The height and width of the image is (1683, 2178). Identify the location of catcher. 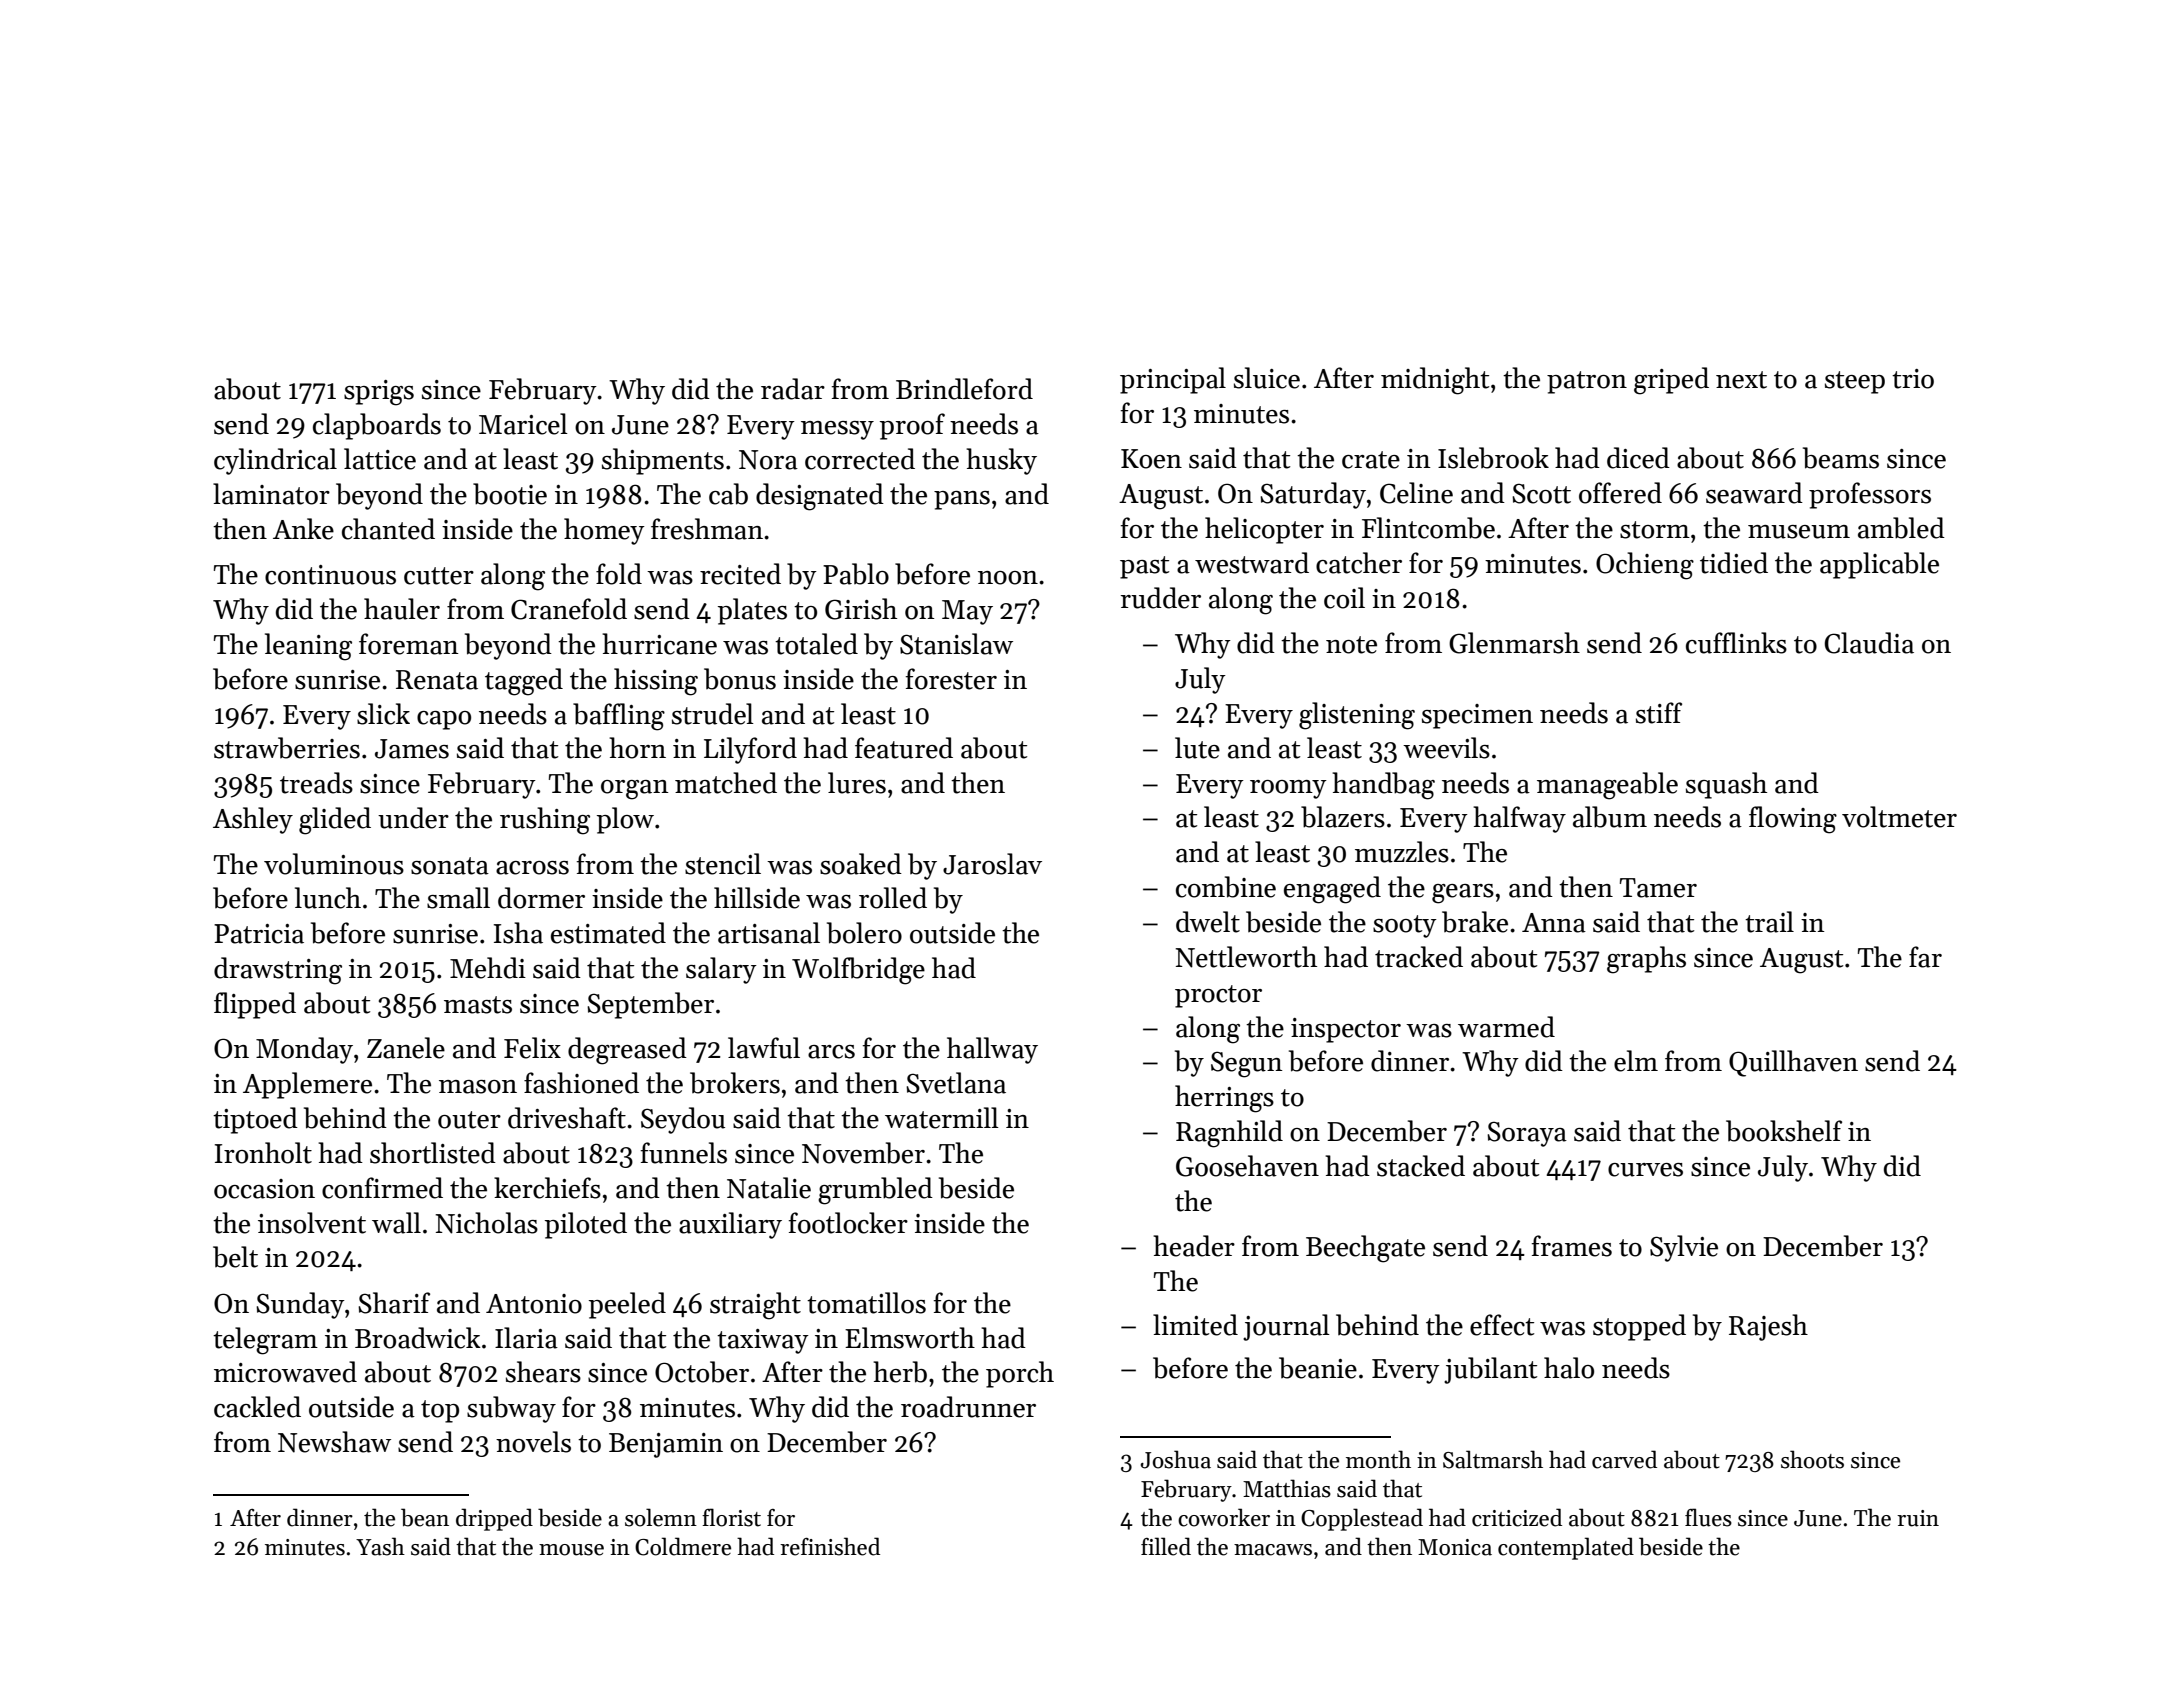
(1359, 563).
